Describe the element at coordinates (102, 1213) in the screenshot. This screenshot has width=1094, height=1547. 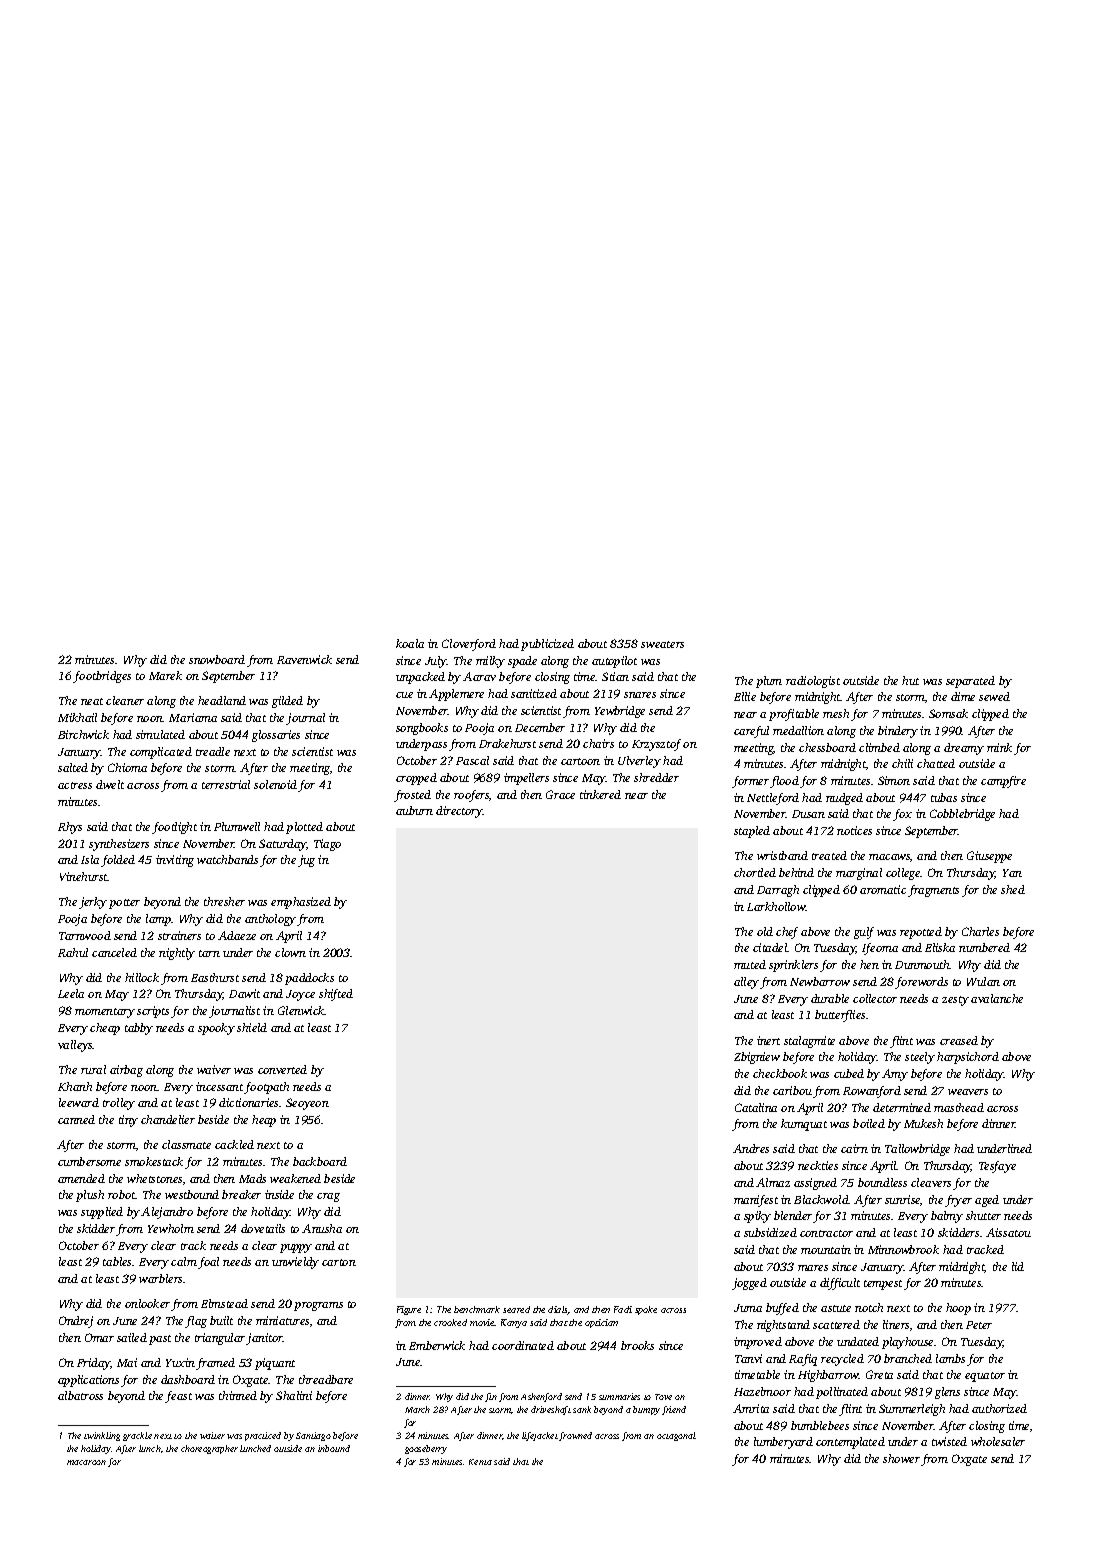
I see `supplied` at that location.
